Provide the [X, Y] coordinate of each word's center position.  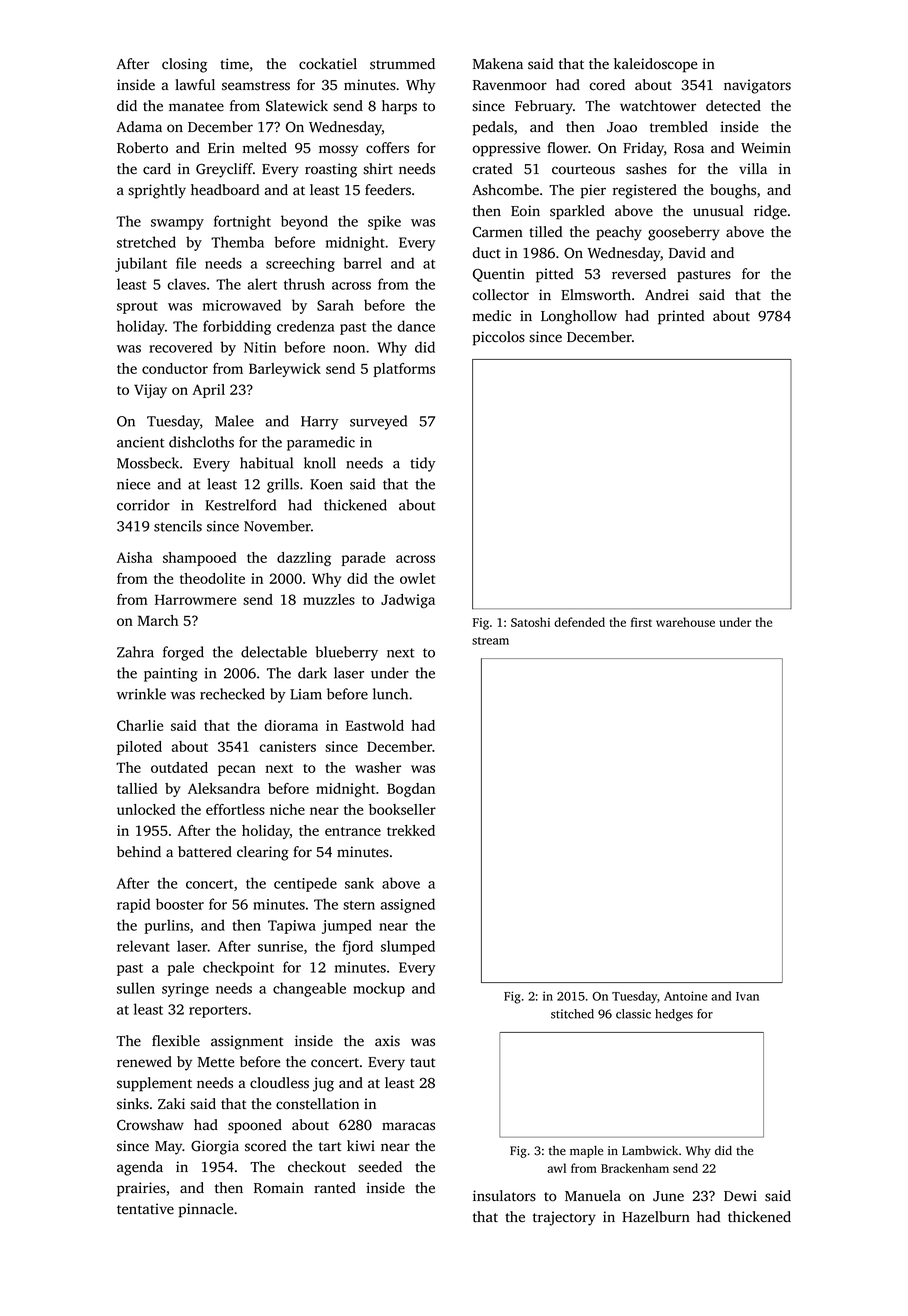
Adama [139, 126]
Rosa [689, 148]
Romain [279, 1188]
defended [579, 622]
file [186, 263]
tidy [423, 464]
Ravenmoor [510, 85]
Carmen [498, 232]
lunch [390, 694]
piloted [139, 748]
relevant [143, 946]
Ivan [747, 996]
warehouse [685, 622]
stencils [178, 526]
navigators [757, 86]
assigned [408, 905]
